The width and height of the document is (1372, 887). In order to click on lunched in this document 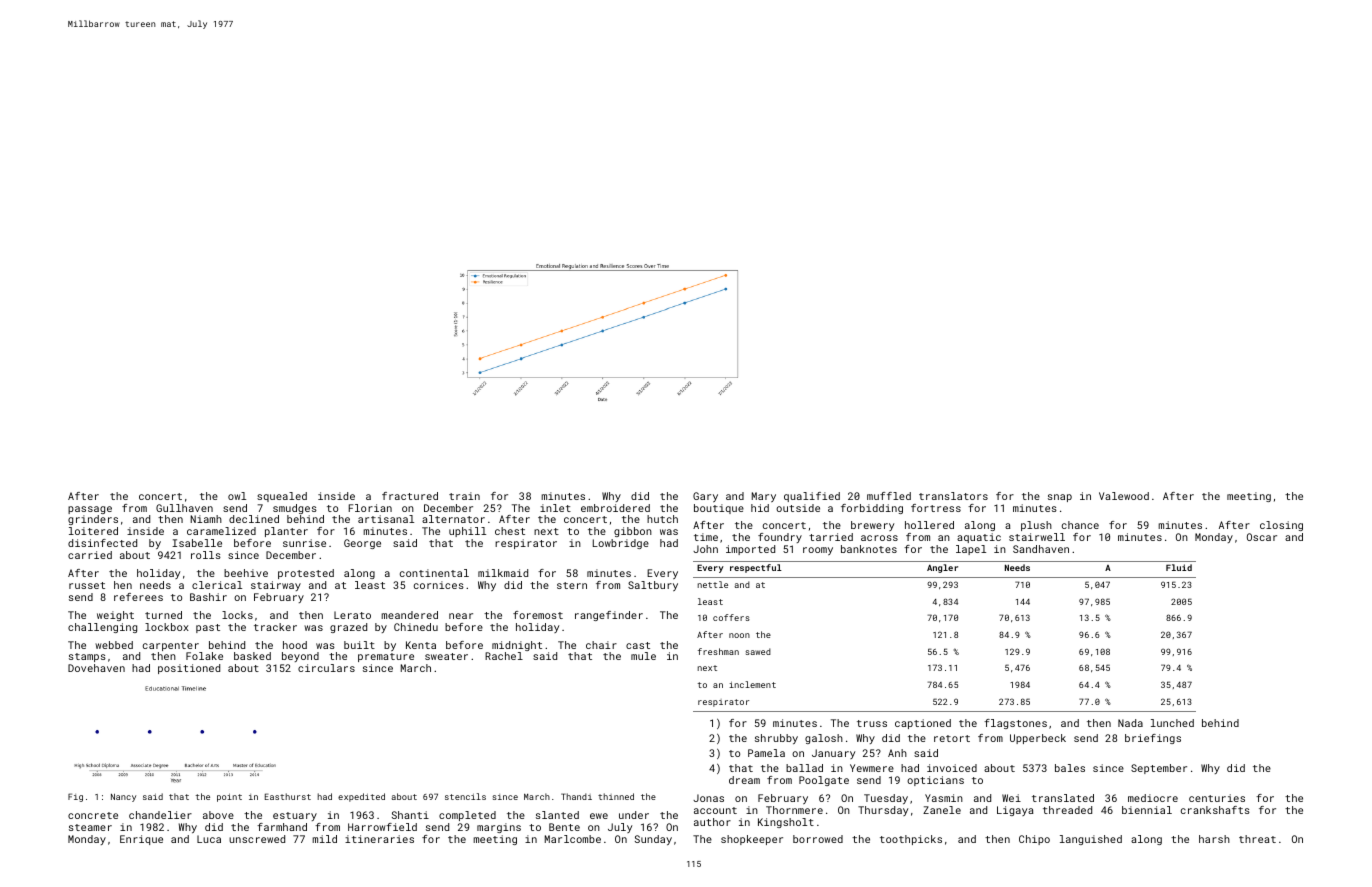, I will do `click(1172, 723)`.
